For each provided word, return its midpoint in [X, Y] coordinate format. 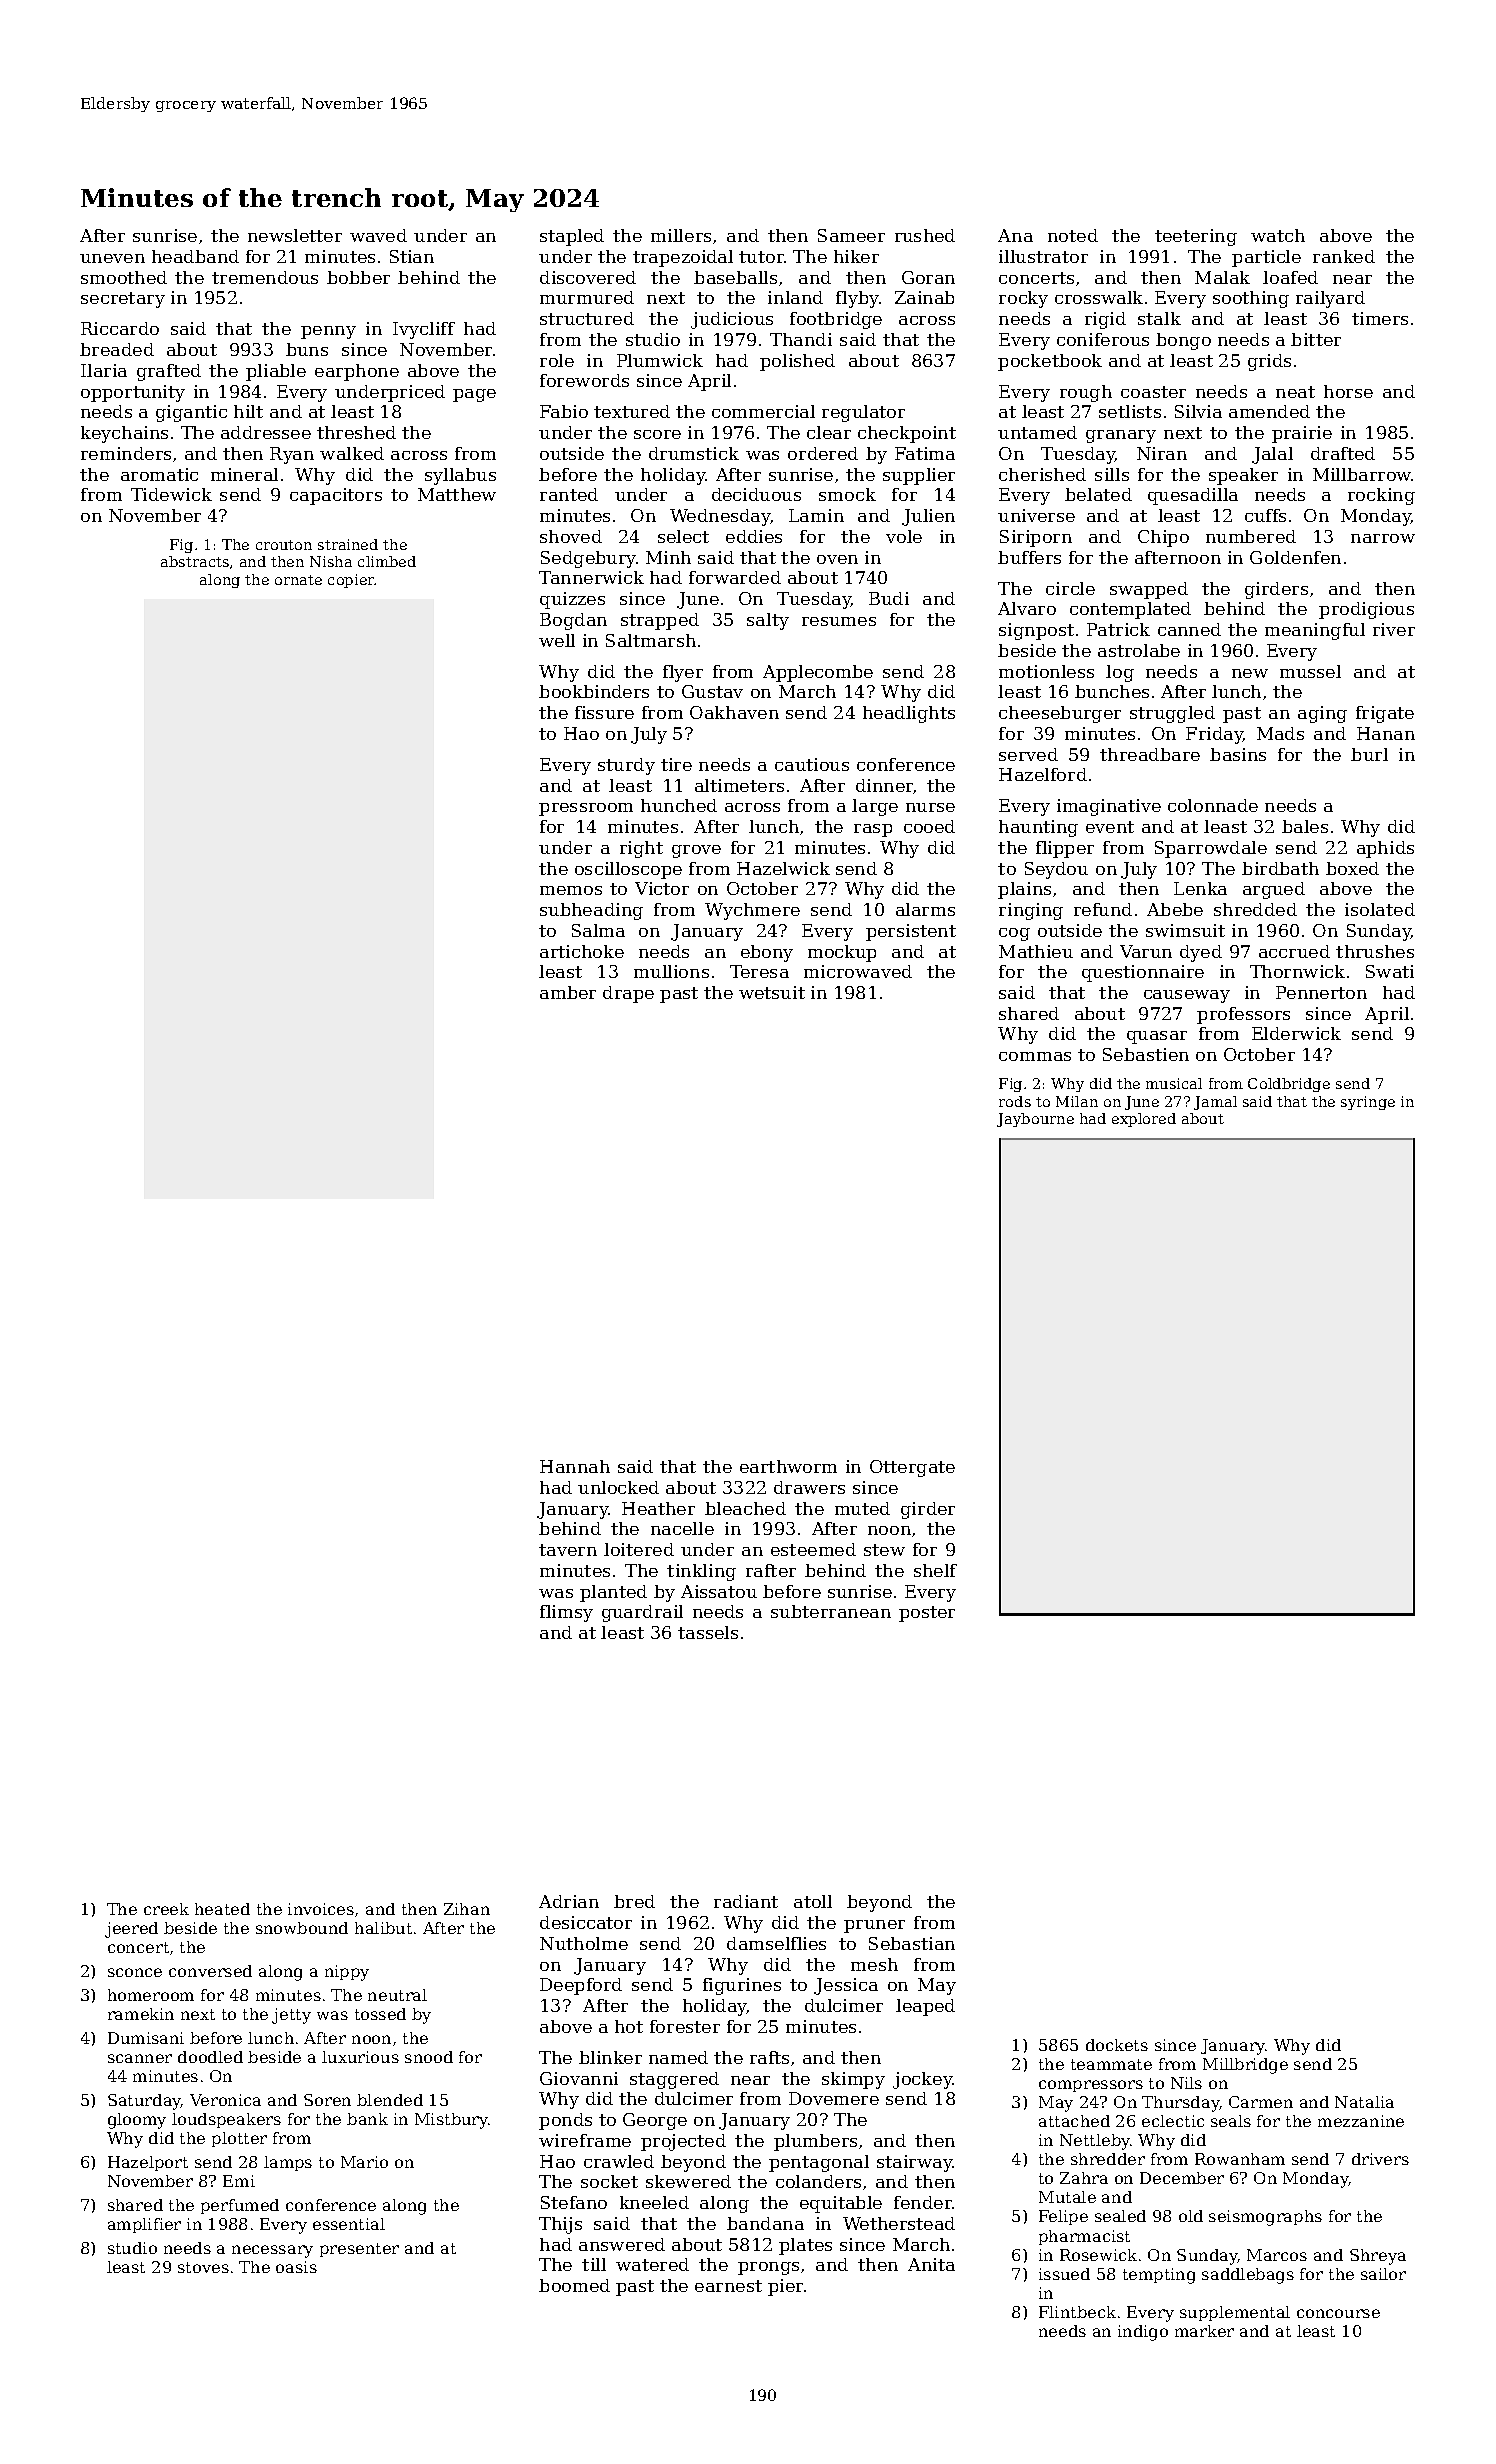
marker [1204, 2331]
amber [568, 992]
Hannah [575, 1466]
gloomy [137, 2121]
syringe [1368, 1103]
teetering [1196, 237]
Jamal [1215, 1103]
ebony [767, 953]
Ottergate [912, 1468]
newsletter [295, 235]
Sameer [851, 235]
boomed [574, 2285]
